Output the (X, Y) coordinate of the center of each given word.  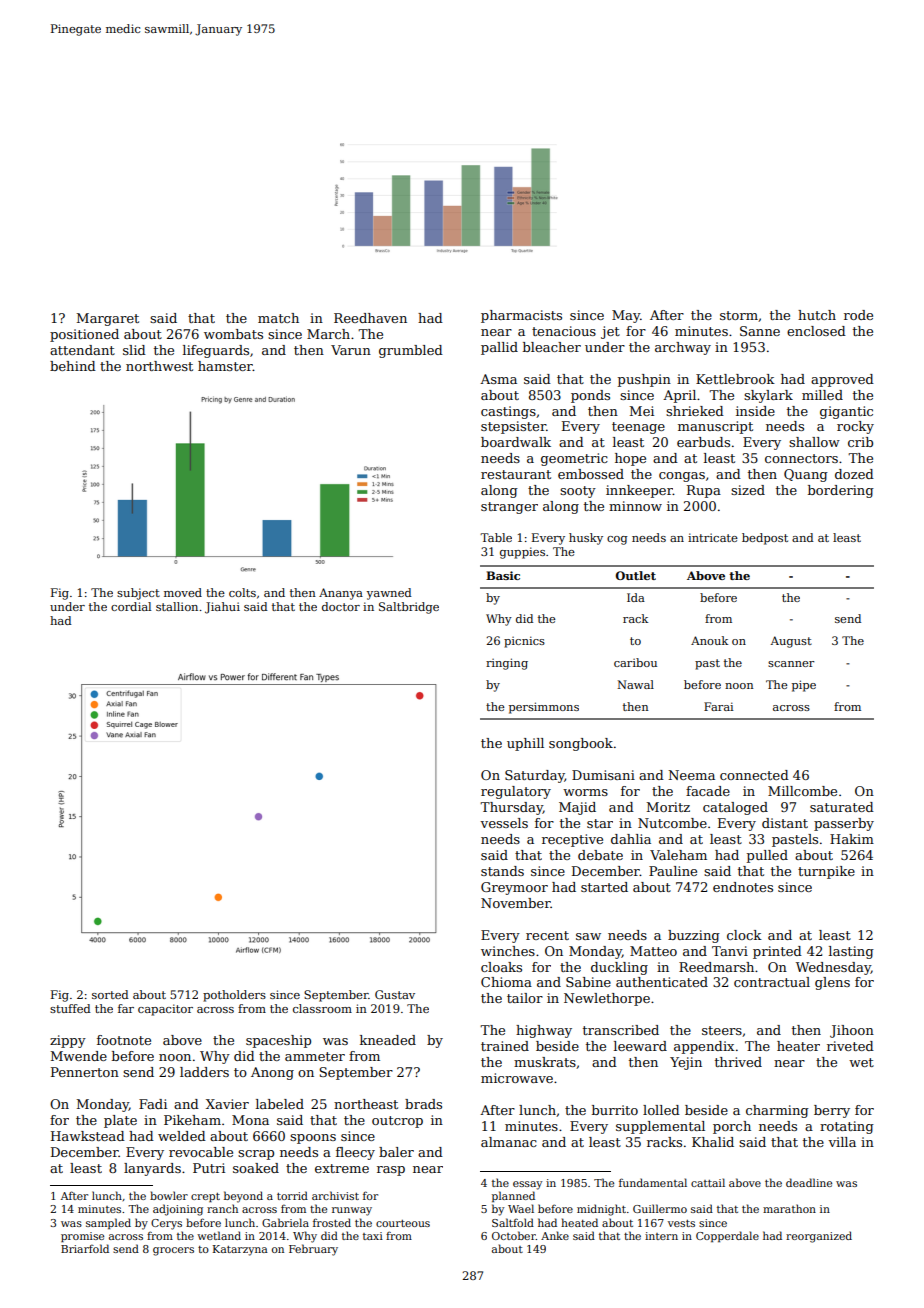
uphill (525, 744)
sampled (108, 1223)
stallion (177, 606)
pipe (804, 686)
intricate (713, 537)
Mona (250, 1120)
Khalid (713, 1142)
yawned (389, 594)
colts (242, 592)
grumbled (411, 351)
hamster (225, 366)
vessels (504, 823)
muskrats (545, 1062)
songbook (581, 744)
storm (739, 315)
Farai (718, 706)
